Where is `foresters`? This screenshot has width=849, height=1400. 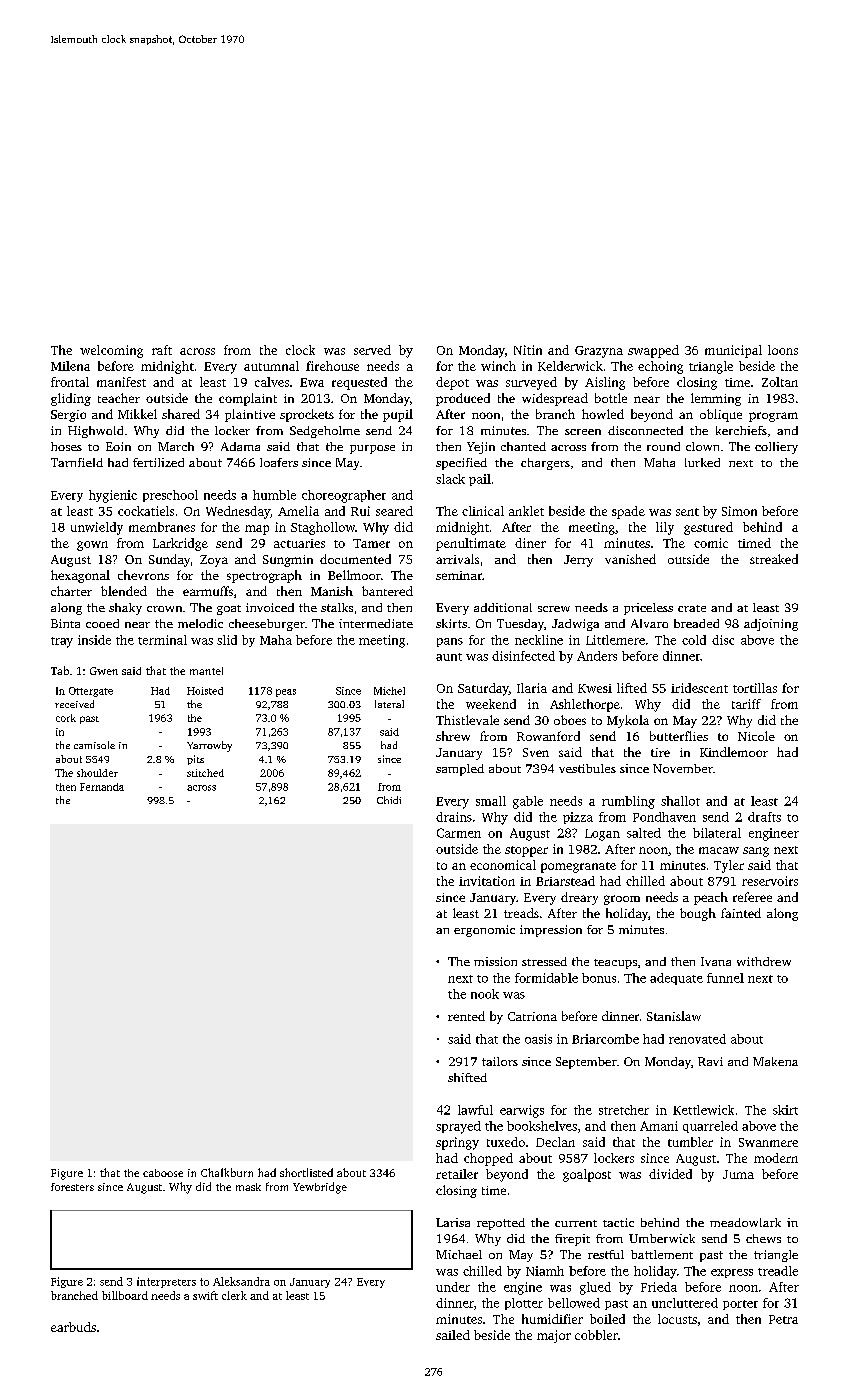
foresters is located at coordinates (72, 1187).
